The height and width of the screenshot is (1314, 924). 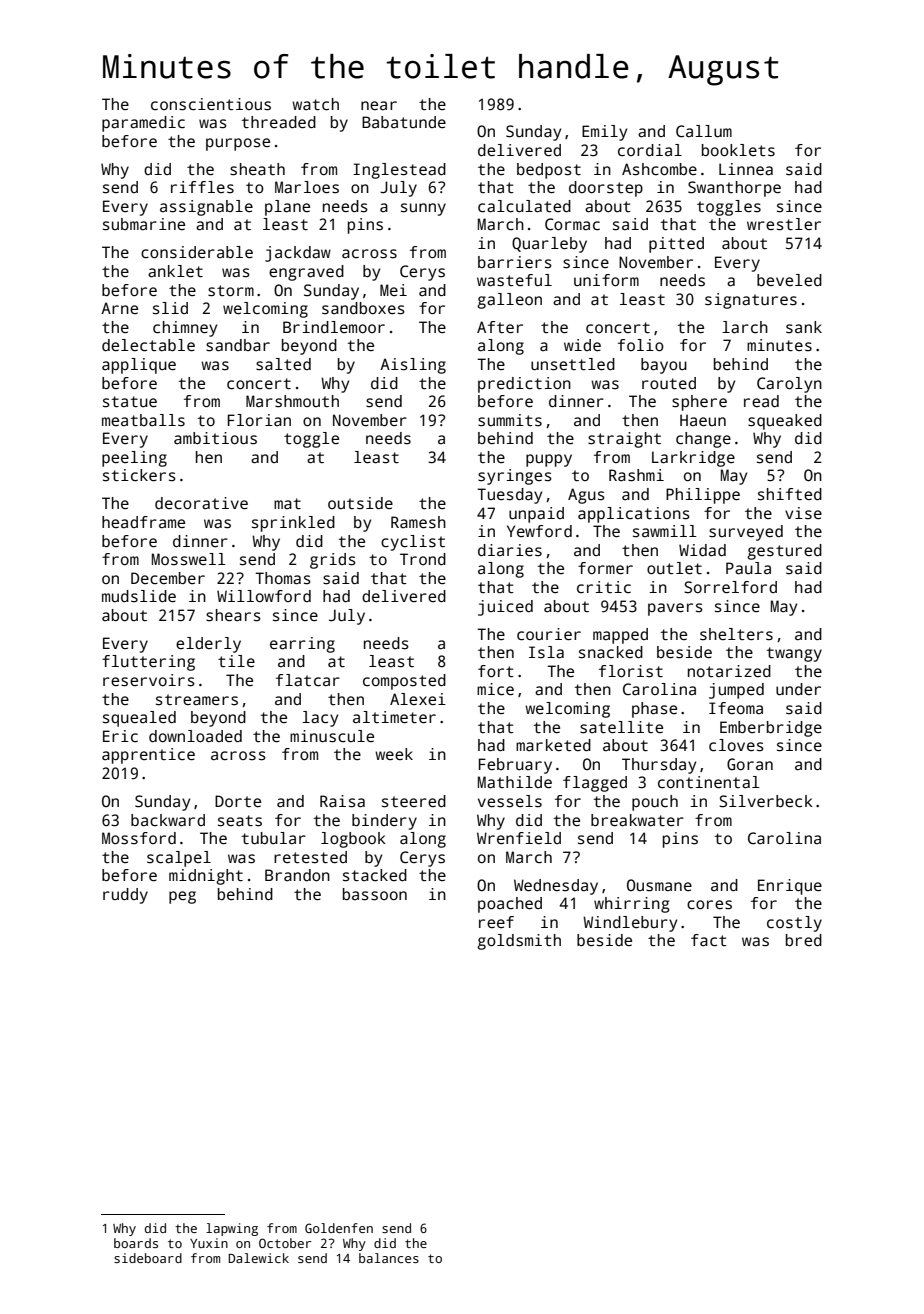 What do you see at coordinates (549, 171) in the screenshot?
I see `bedpost` at bounding box center [549, 171].
